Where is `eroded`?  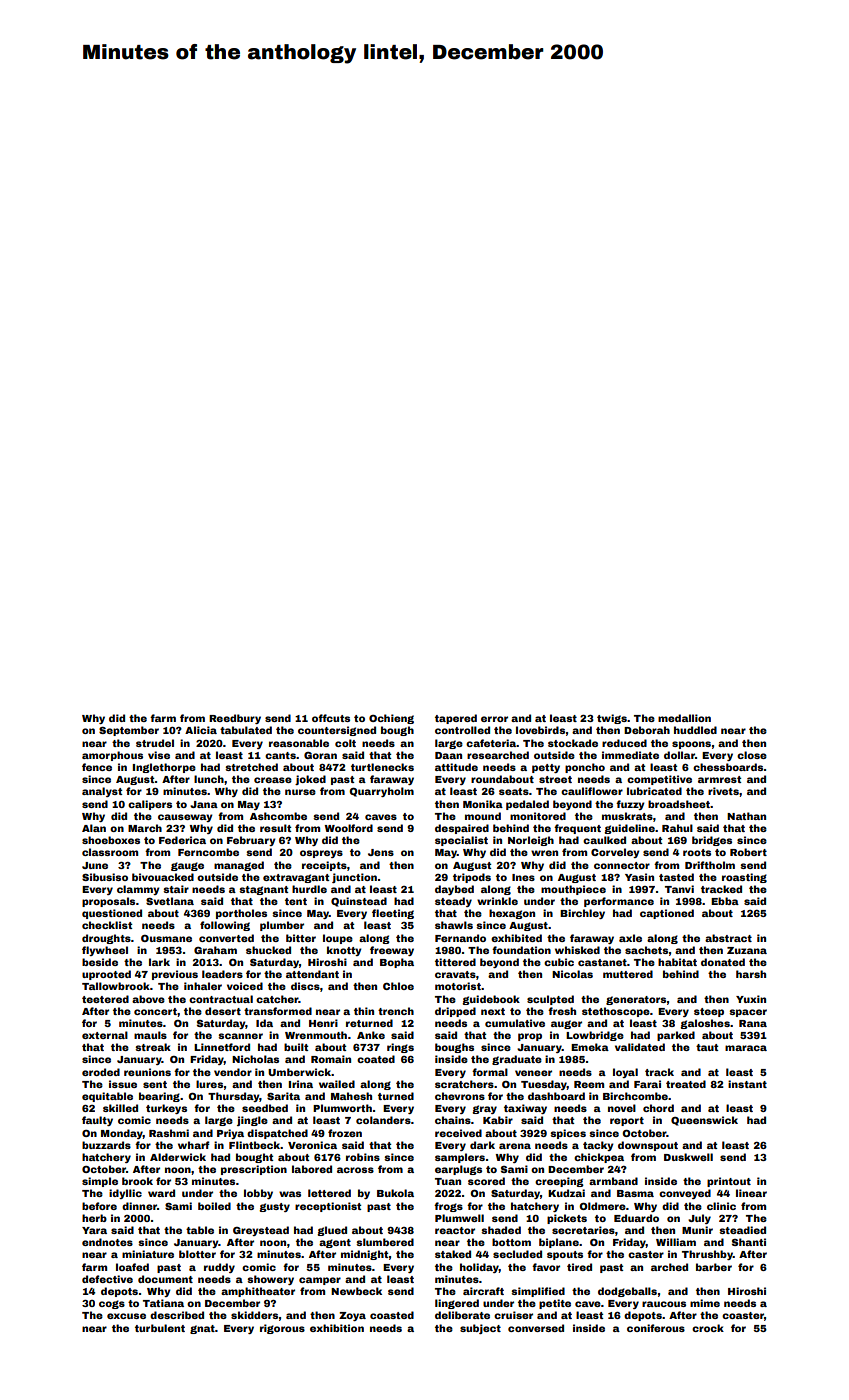
eroded is located at coordinates (101, 1072).
